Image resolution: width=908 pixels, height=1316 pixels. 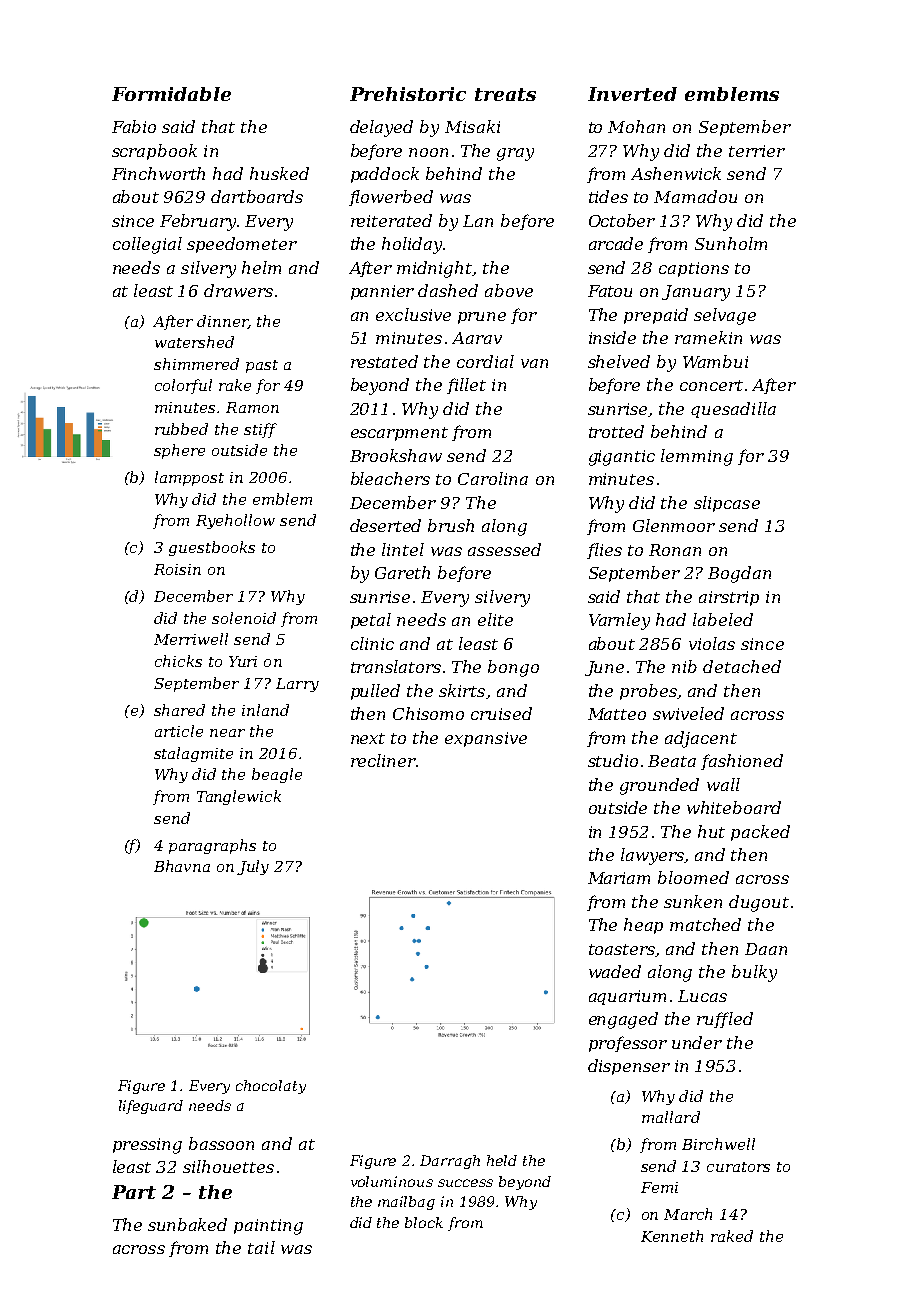 What do you see at coordinates (486, 739) in the screenshot?
I see `expansive` at bounding box center [486, 739].
